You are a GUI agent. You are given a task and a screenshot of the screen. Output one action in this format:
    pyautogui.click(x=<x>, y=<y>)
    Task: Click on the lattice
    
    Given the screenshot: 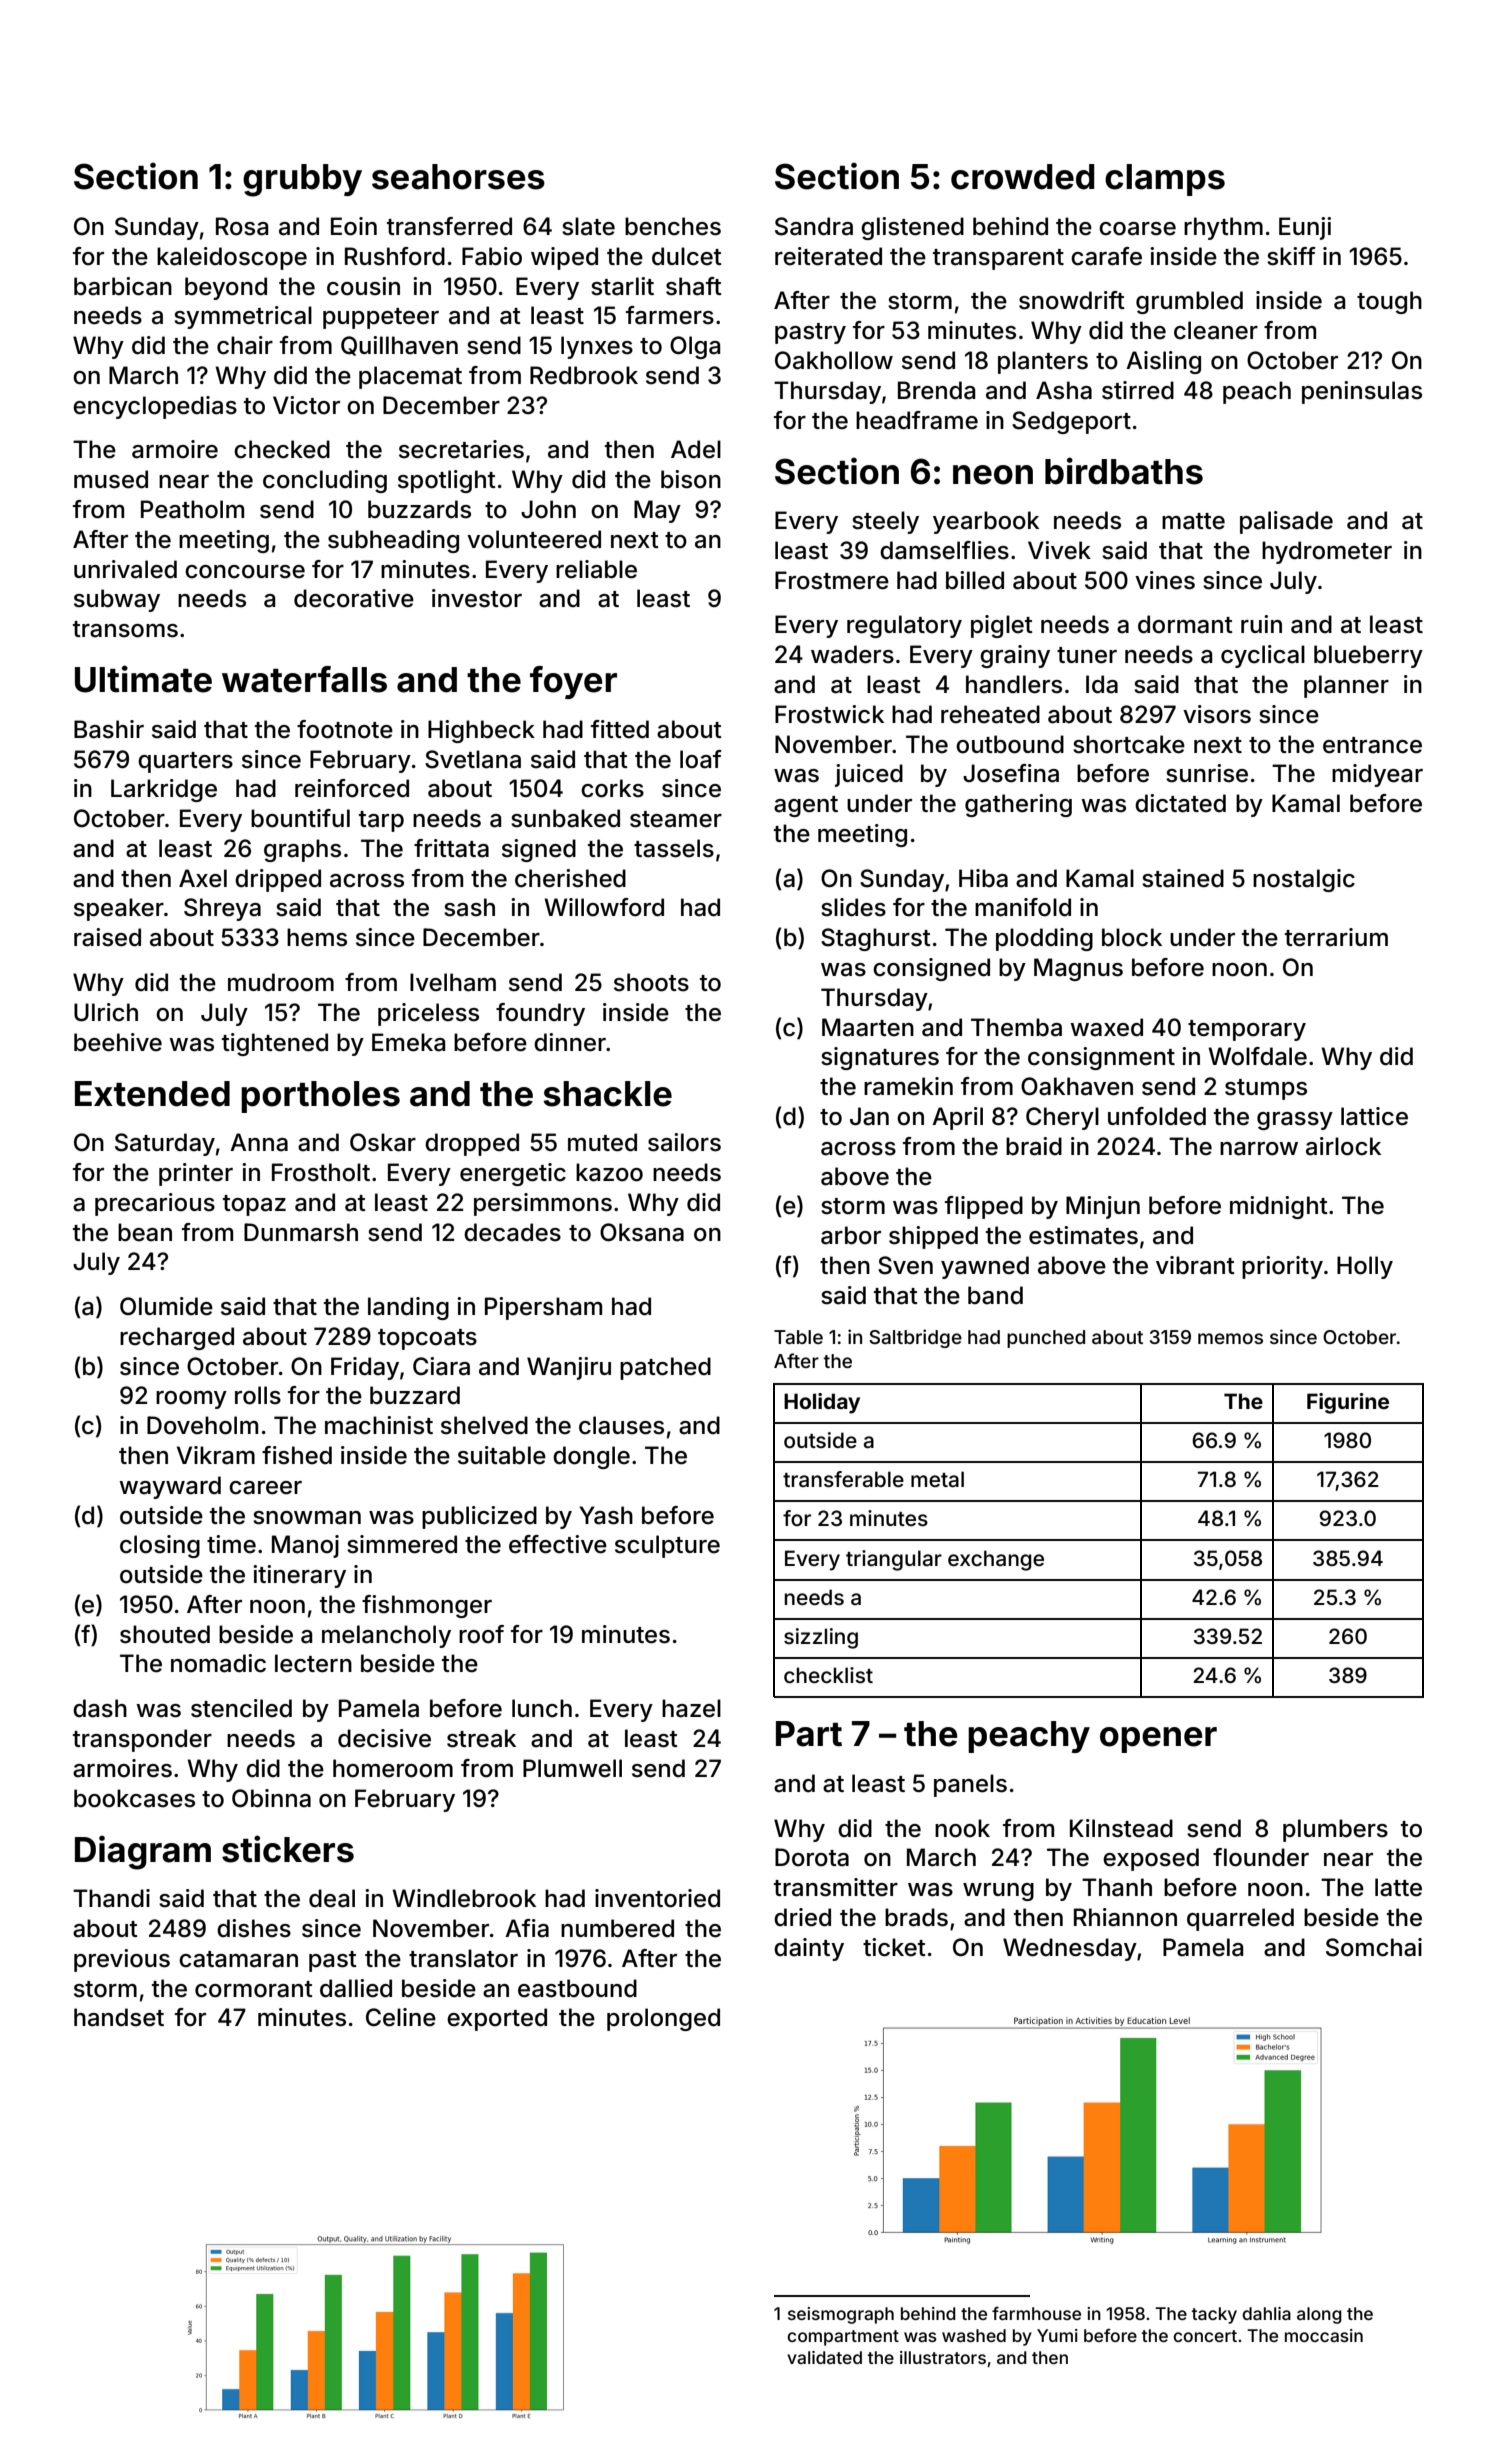 What is the action you would take?
    pyautogui.click(x=1374, y=1116)
